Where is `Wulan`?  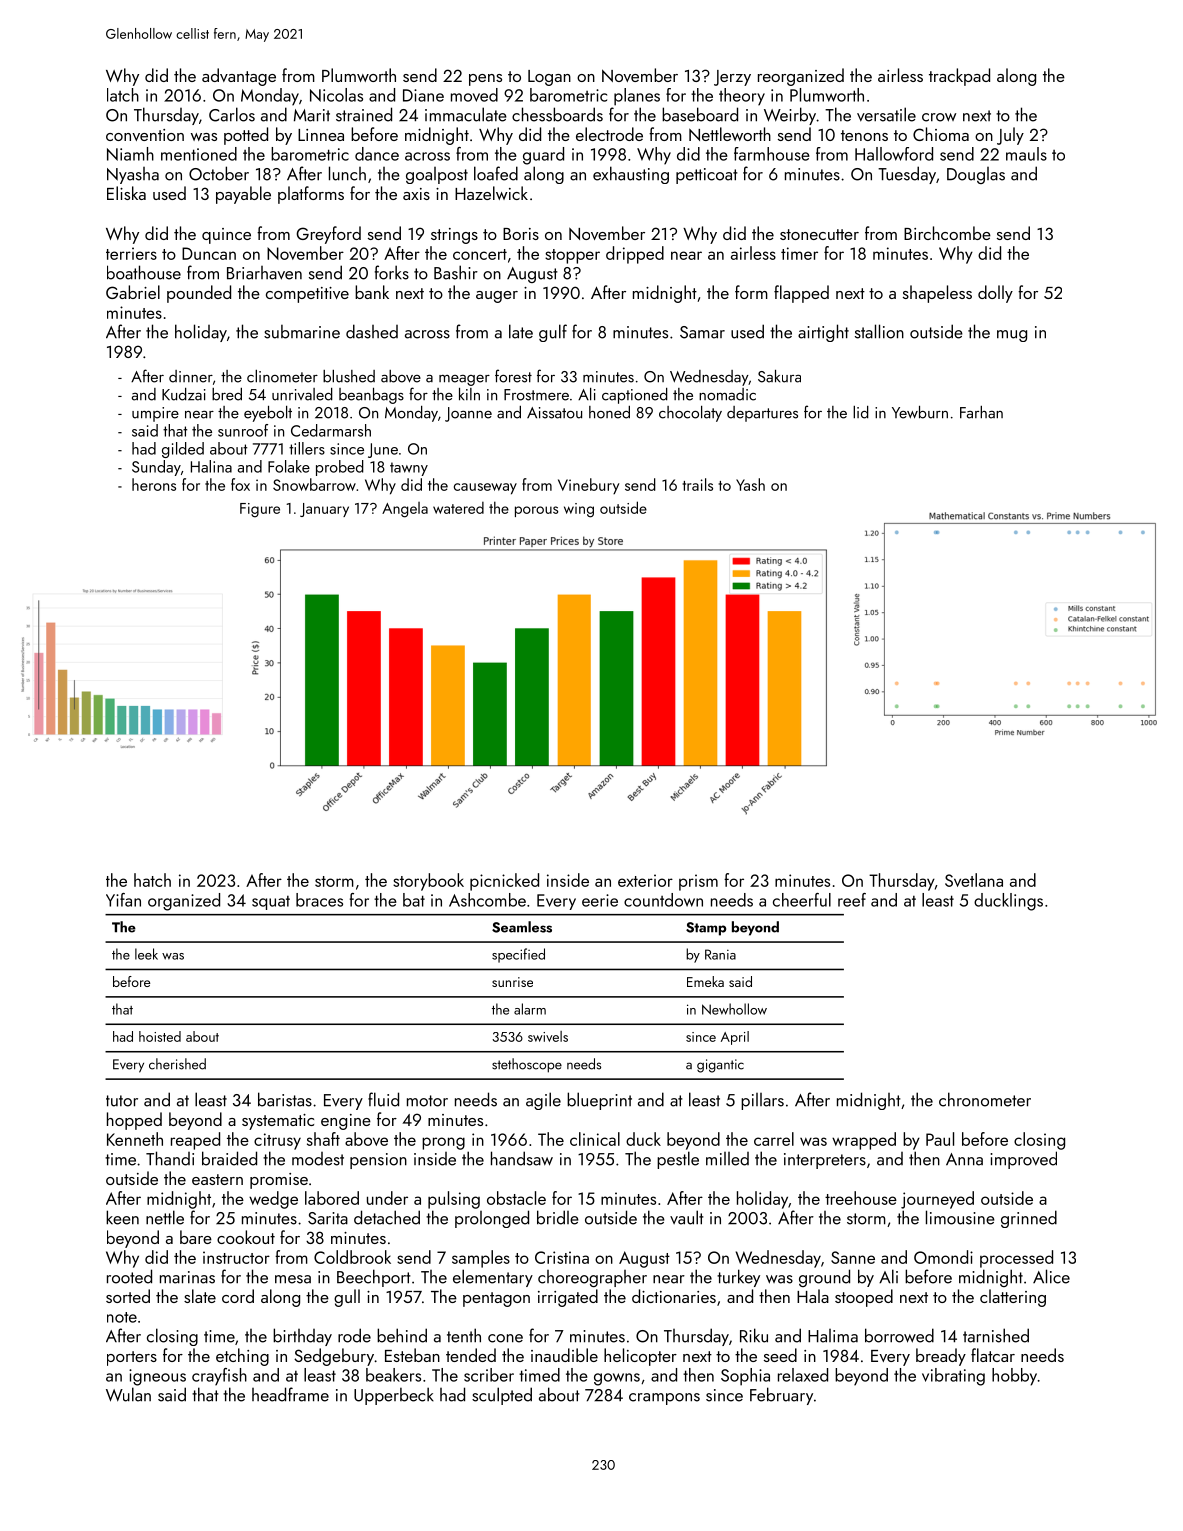
Wulan is located at coordinates (128, 1394).
